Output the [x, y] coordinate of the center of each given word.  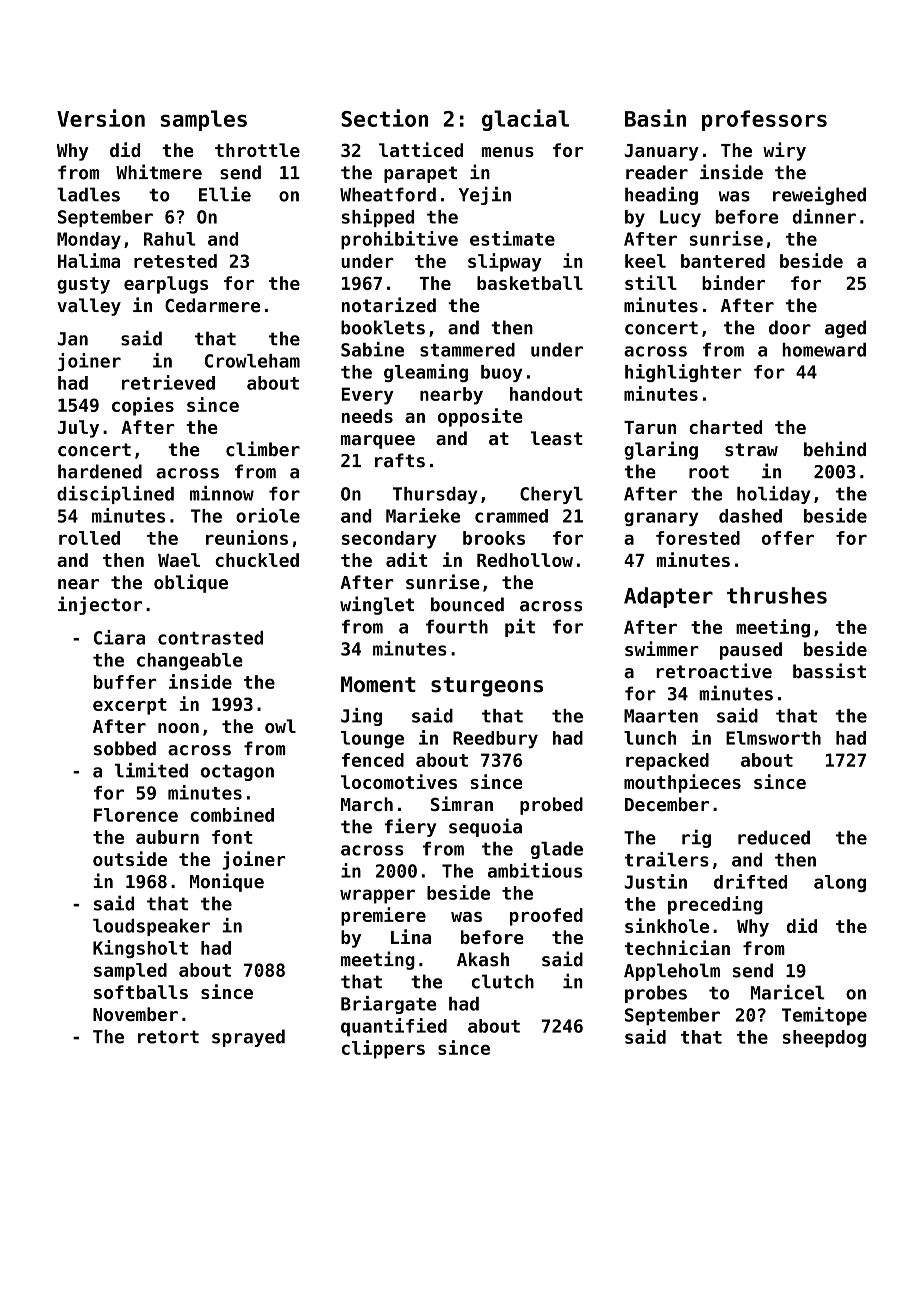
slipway [505, 262]
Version [101, 118]
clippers [383, 1049]
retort [168, 1037]
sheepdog [824, 1039]
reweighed [819, 195]
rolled [89, 538]
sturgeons [487, 687]
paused [751, 651]
